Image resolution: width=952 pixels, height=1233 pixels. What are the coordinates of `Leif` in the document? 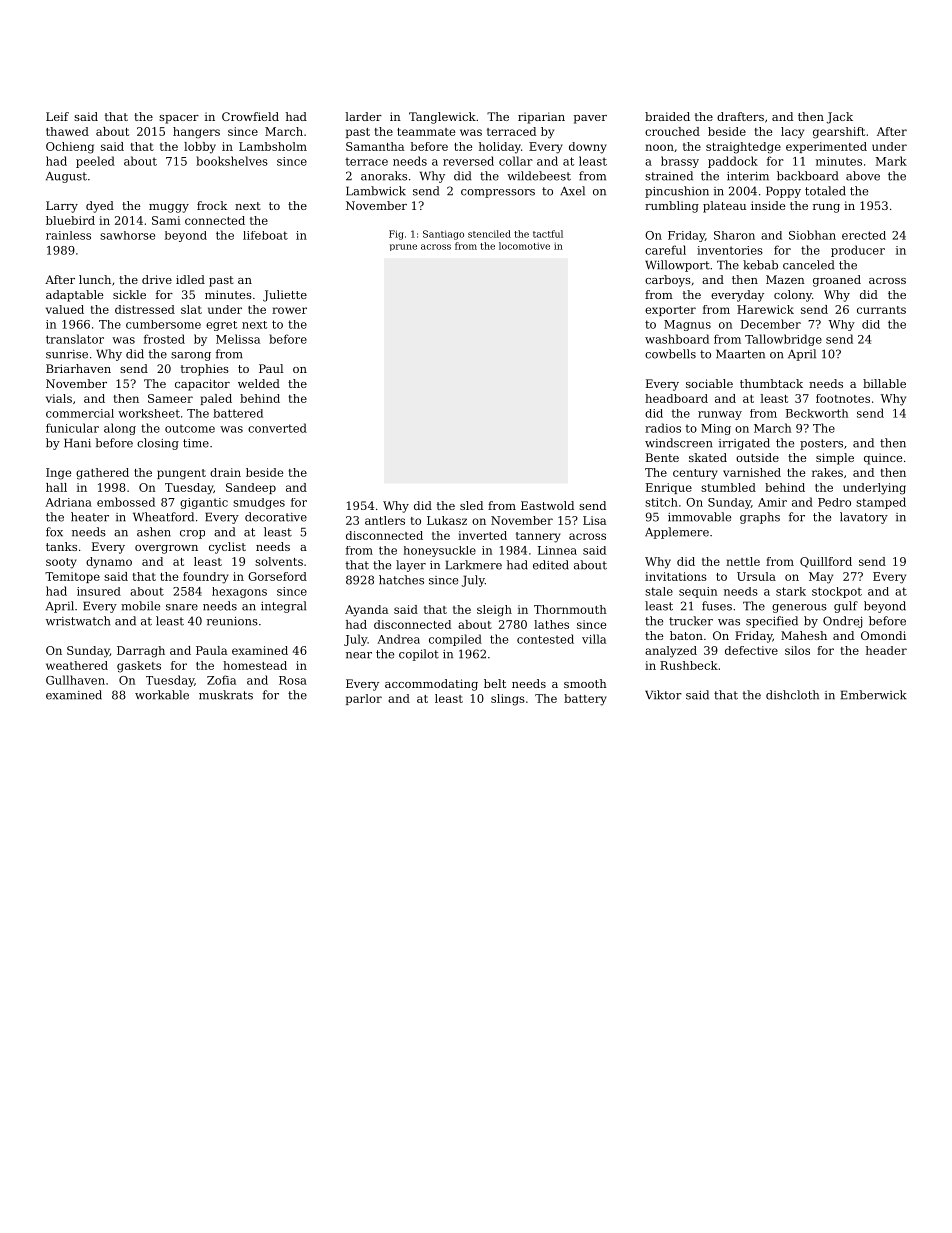 It's located at (57, 116).
